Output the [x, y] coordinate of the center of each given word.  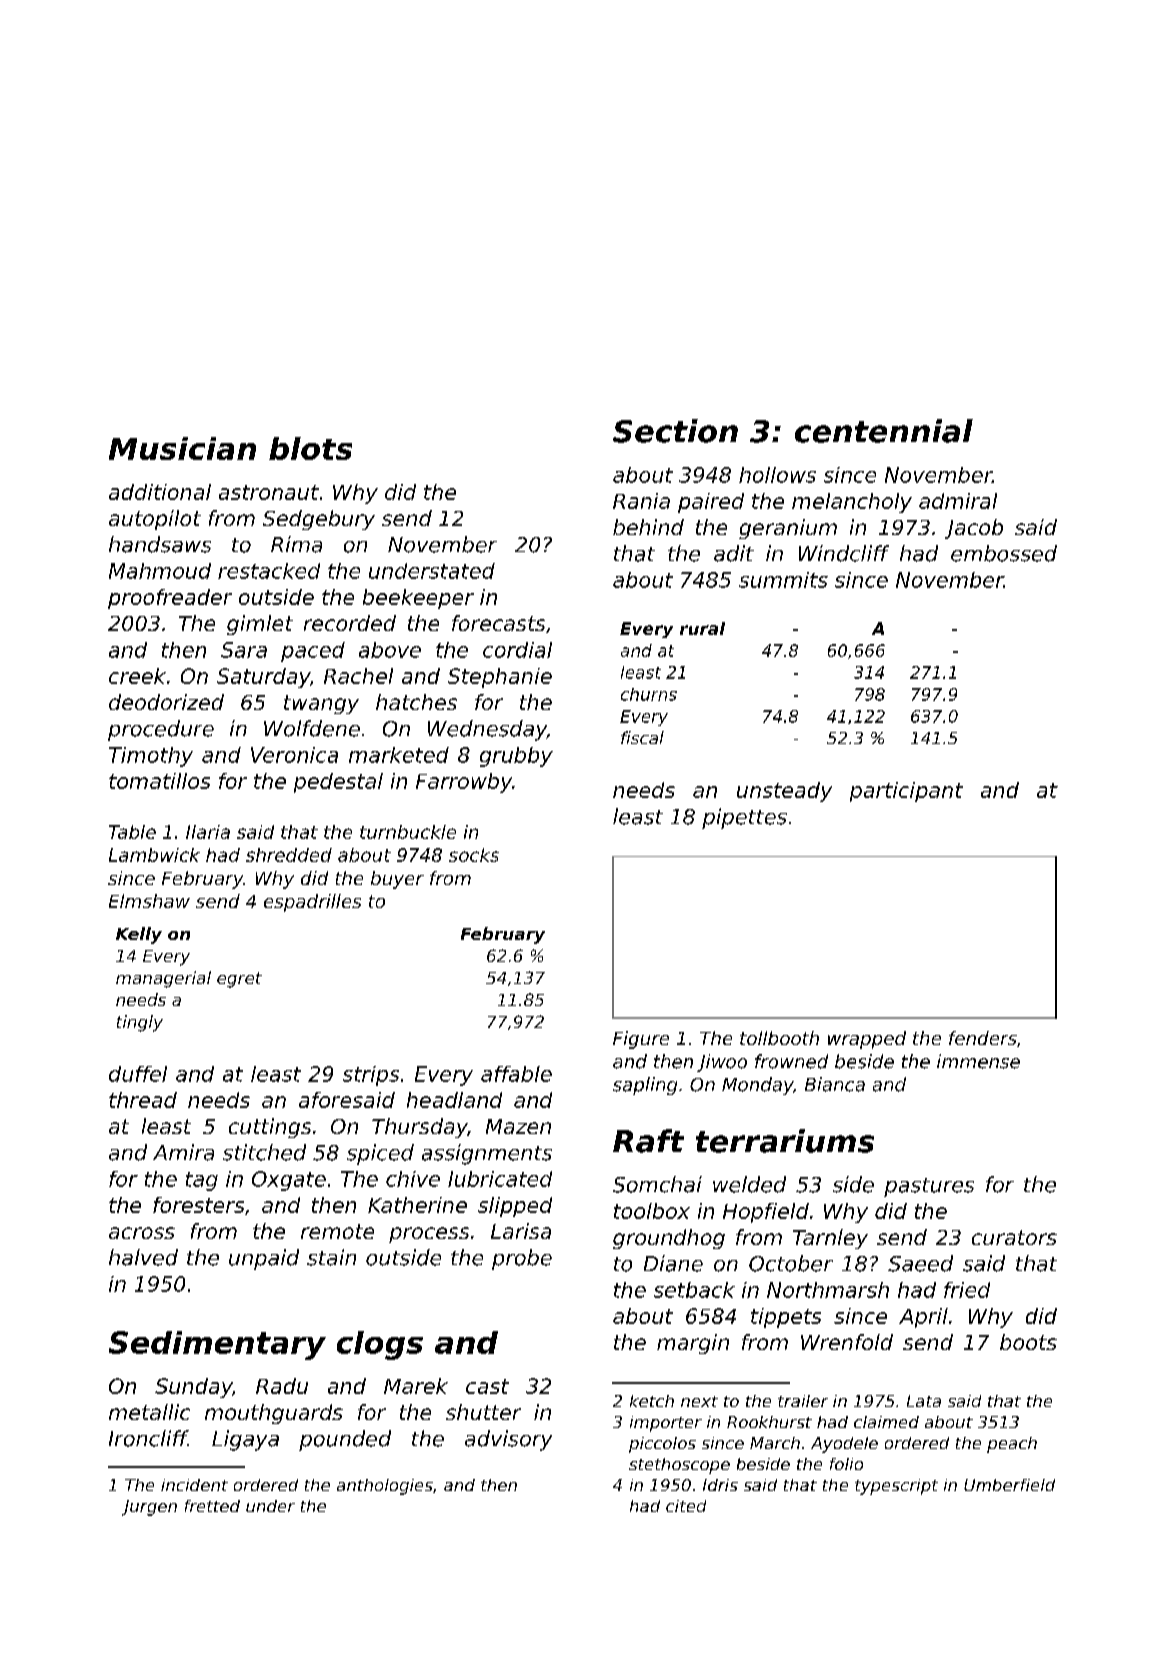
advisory [508, 1440]
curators [1014, 1237]
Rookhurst [769, 1422]
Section [675, 431]
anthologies [385, 1487]
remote [337, 1231]
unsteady [784, 792]
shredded [289, 855]
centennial [884, 431]
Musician [182, 448]
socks [474, 855]
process [429, 1235]
